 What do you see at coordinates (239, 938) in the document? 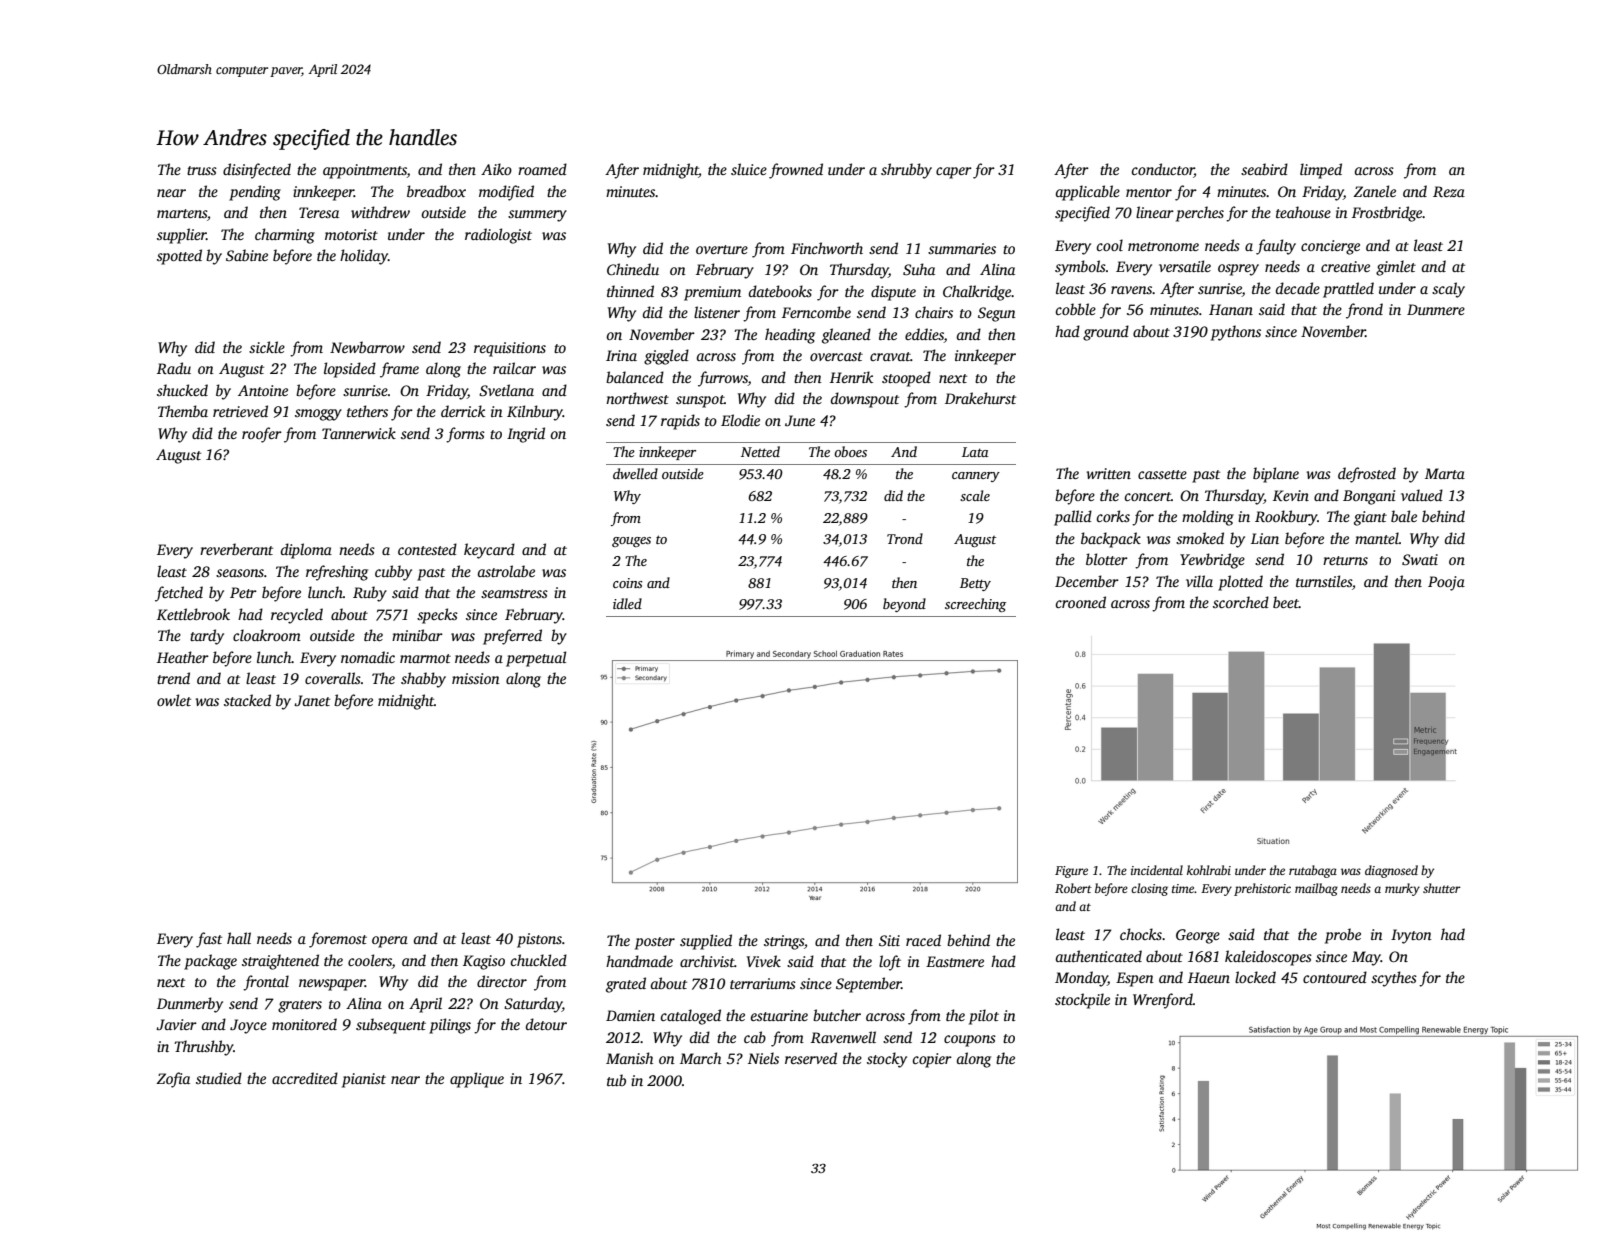
I see `hall` at bounding box center [239, 938].
